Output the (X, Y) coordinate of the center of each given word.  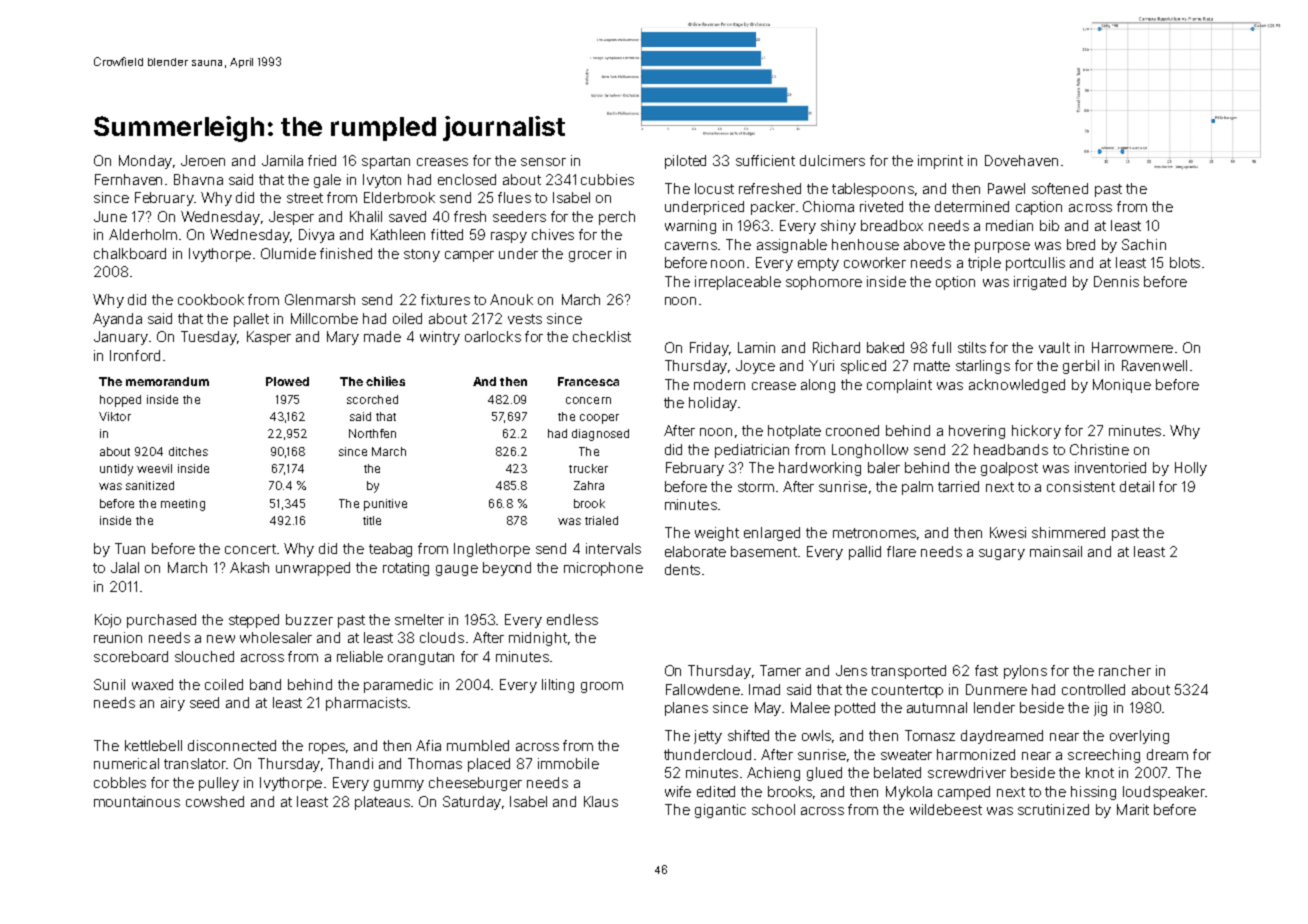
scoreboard (131, 656)
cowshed (215, 801)
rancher (1125, 670)
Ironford (135, 355)
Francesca (588, 381)
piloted (685, 162)
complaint (899, 386)
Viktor (115, 416)
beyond (507, 569)
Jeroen (203, 160)
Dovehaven (1021, 160)
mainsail (1056, 551)
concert (250, 549)
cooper (599, 419)
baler (884, 467)
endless (572, 619)
